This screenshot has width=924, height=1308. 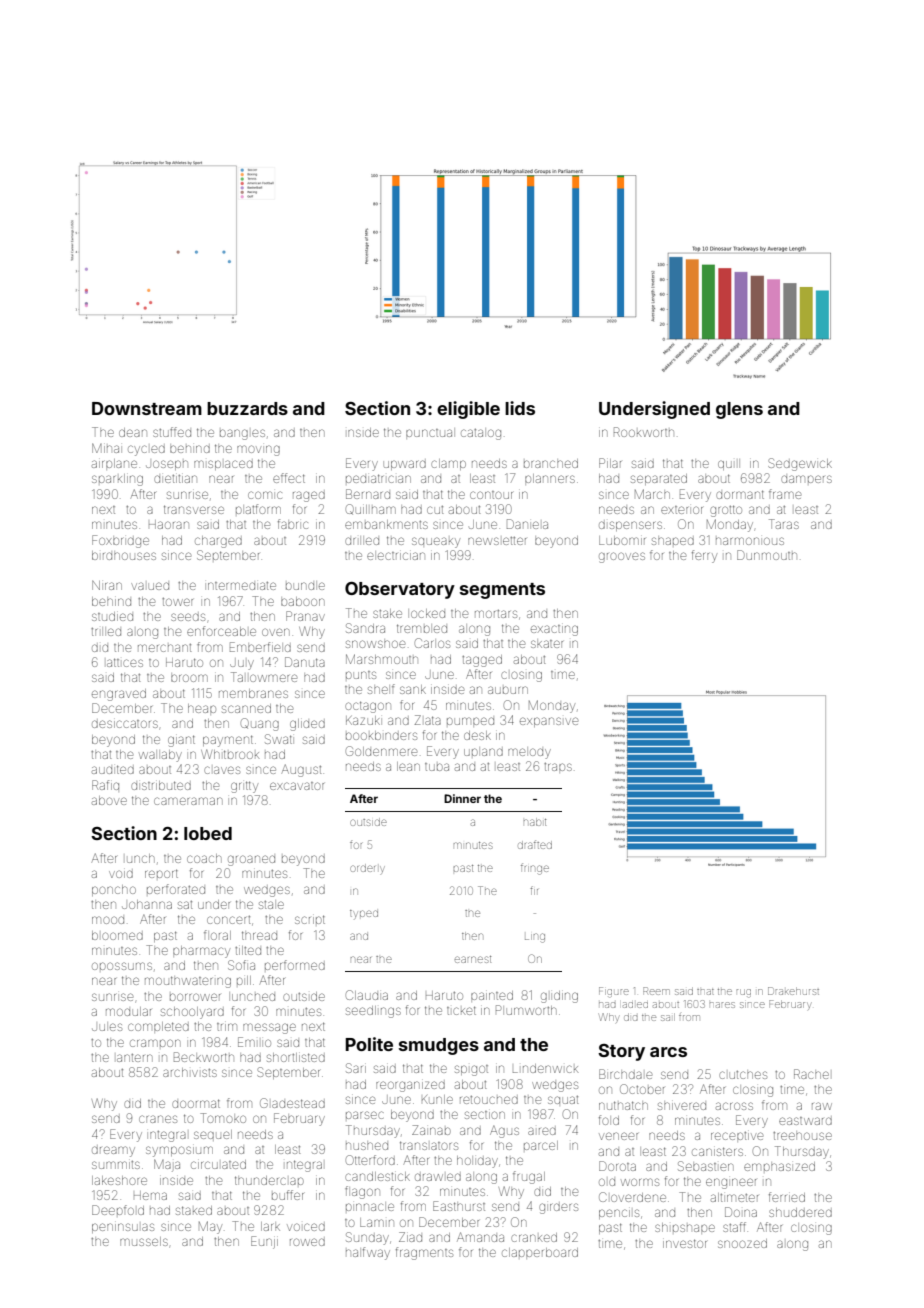 I want to click on Amanda, so click(x=480, y=1237).
